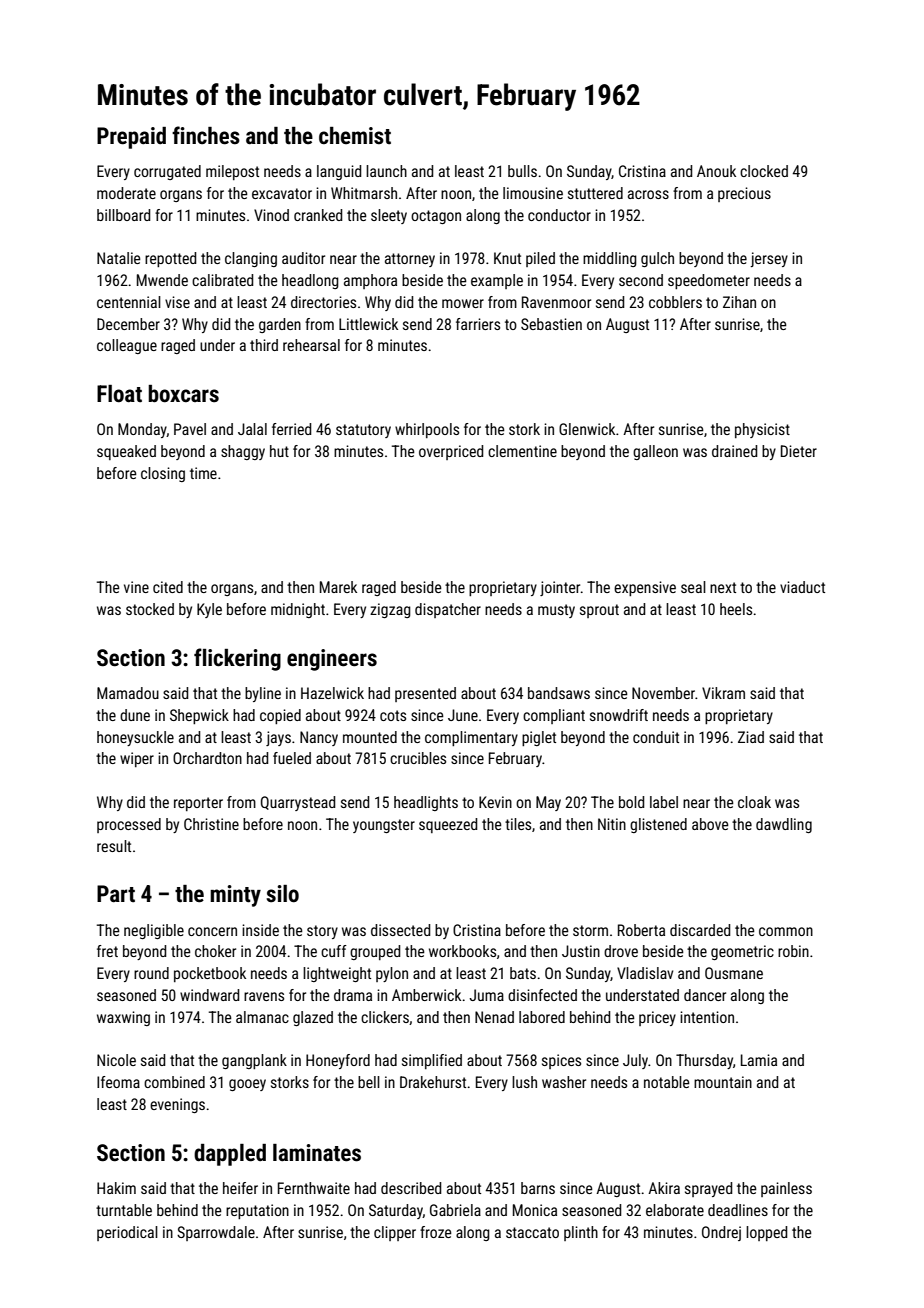 The image size is (924, 1308). What do you see at coordinates (151, 973) in the screenshot?
I see `round` at bounding box center [151, 973].
